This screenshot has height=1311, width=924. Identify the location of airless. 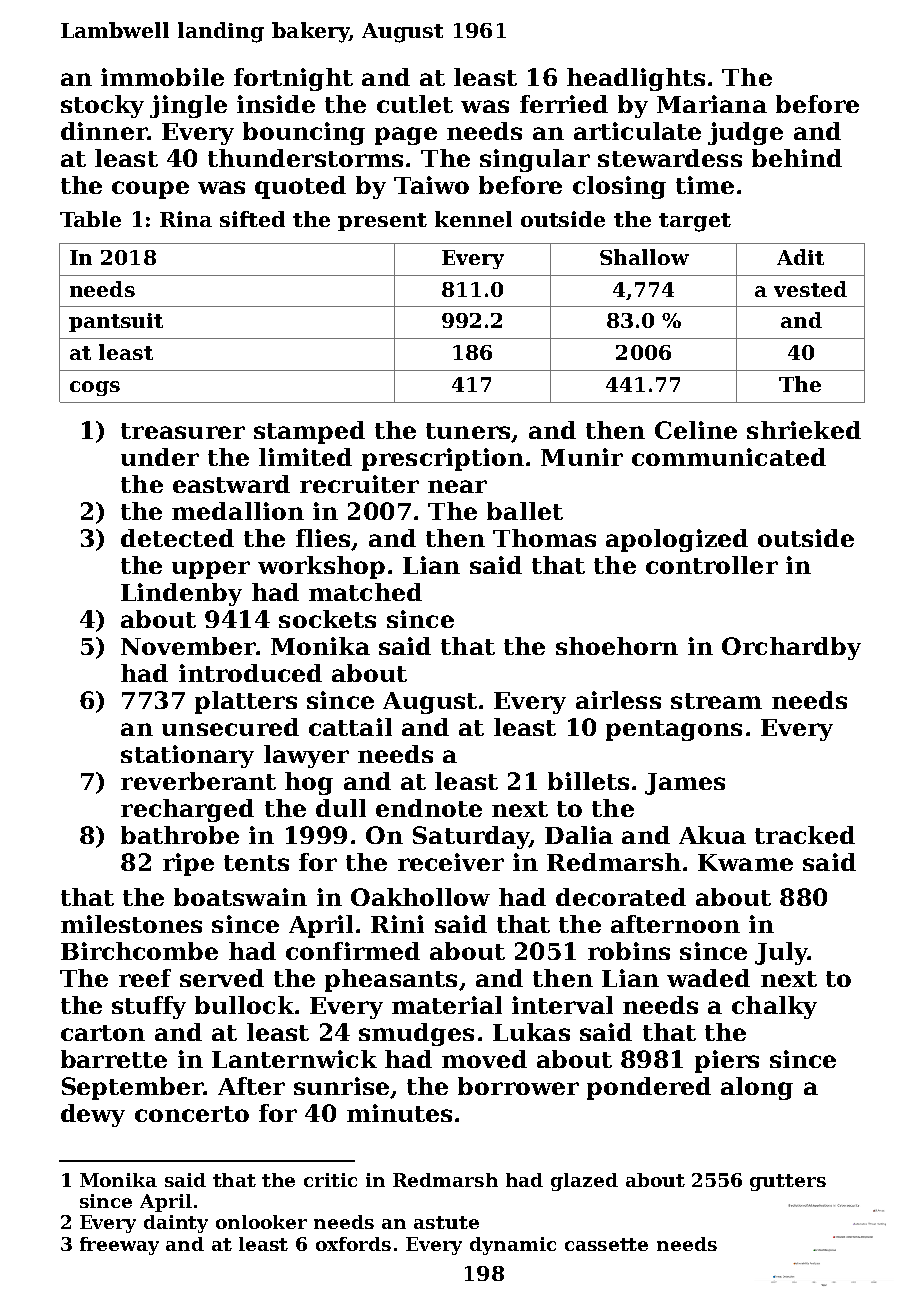
(618, 700).
